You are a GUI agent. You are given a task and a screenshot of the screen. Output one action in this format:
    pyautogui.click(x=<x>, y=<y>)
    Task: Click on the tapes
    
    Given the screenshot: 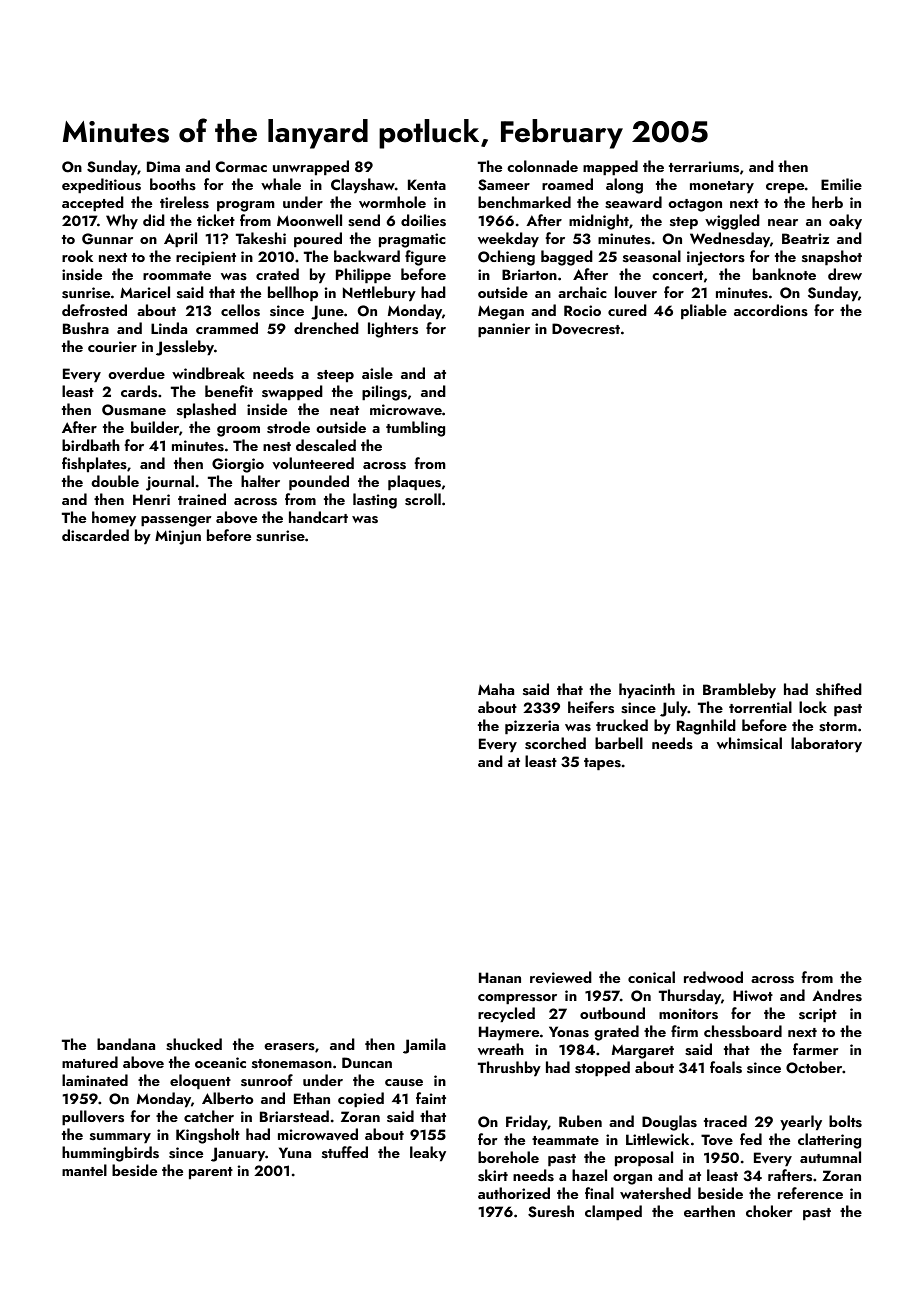 What is the action you would take?
    pyautogui.click(x=602, y=764)
